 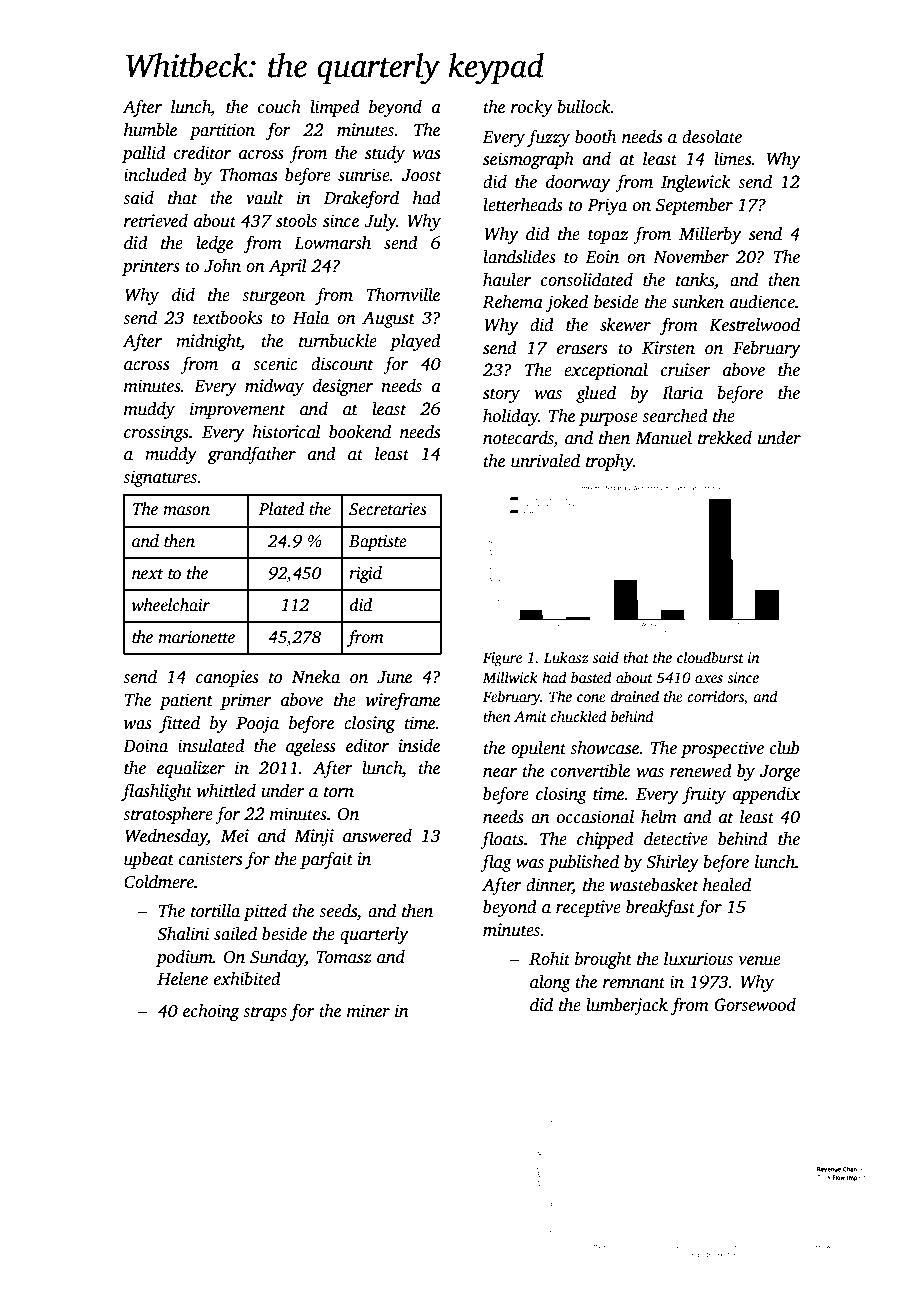 I want to click on rocky, so click(x=532, y=108).
